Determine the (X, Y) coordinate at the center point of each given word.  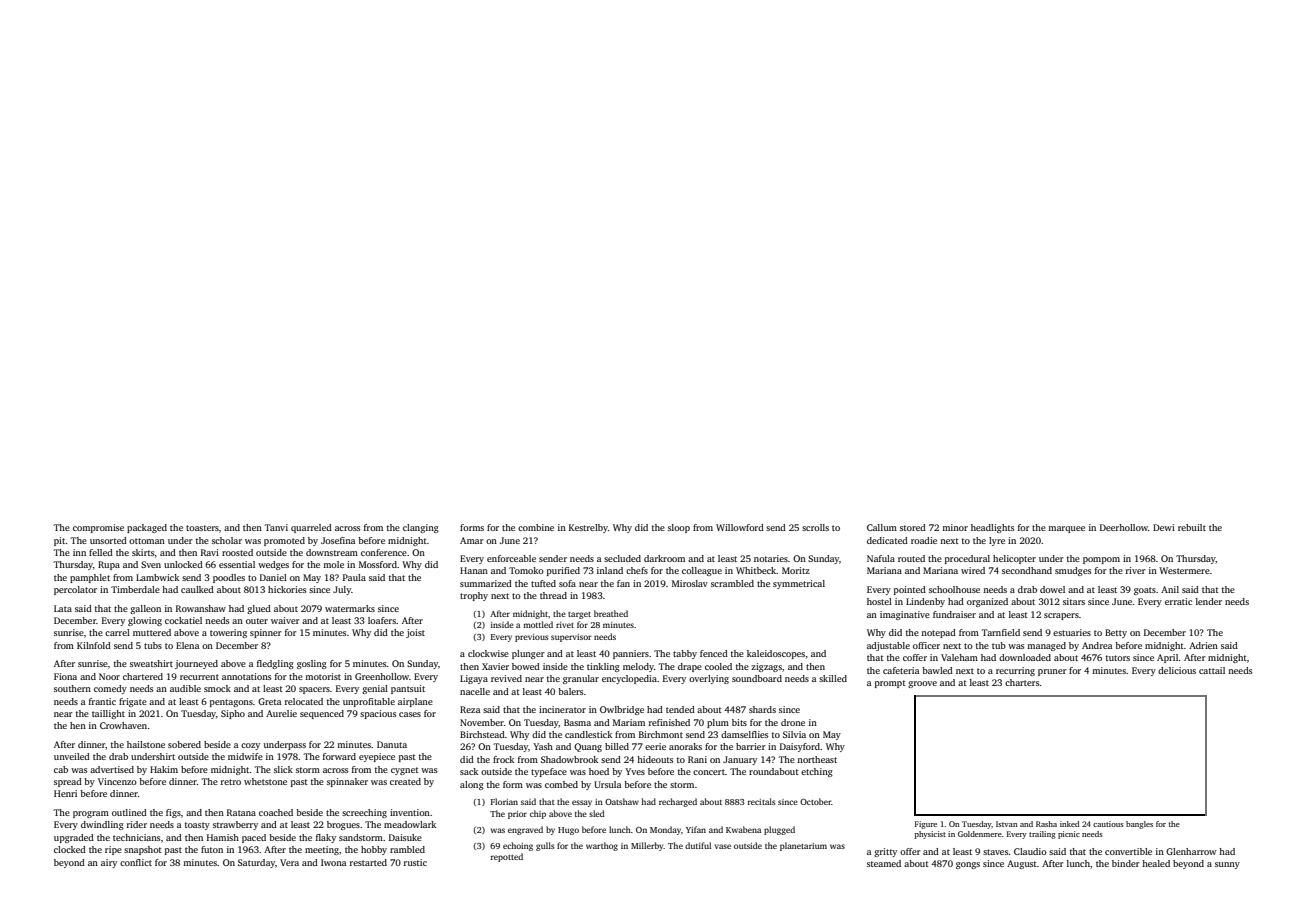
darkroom (664, 558)
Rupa (109, 565)
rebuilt (1192, 527)
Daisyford (800, 747)
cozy (250, 746)
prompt (890, 684)
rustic (415, 862)
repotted (507, 857)
